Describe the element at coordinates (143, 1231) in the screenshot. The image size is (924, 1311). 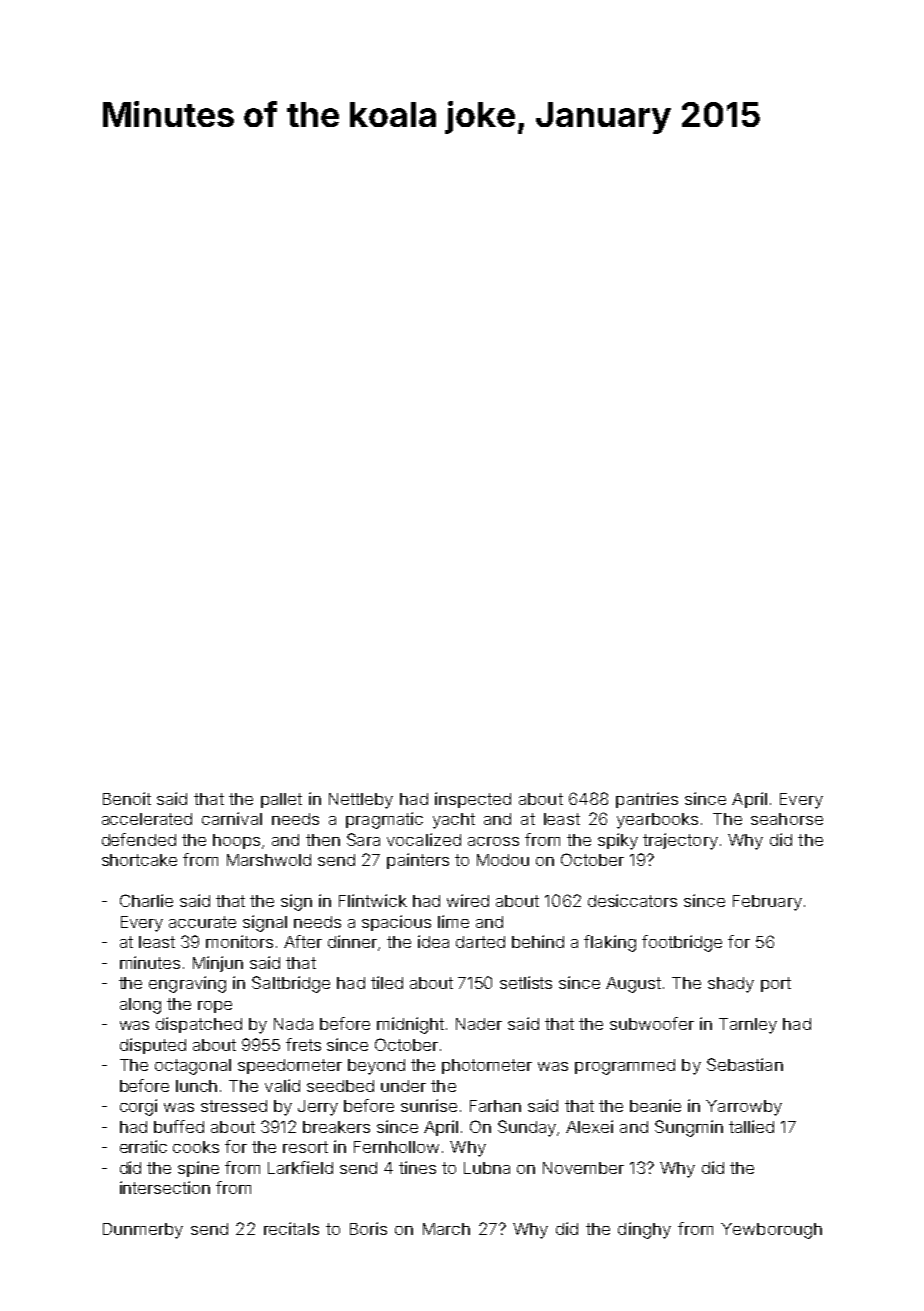
I see `Dunmerby` at that location.
